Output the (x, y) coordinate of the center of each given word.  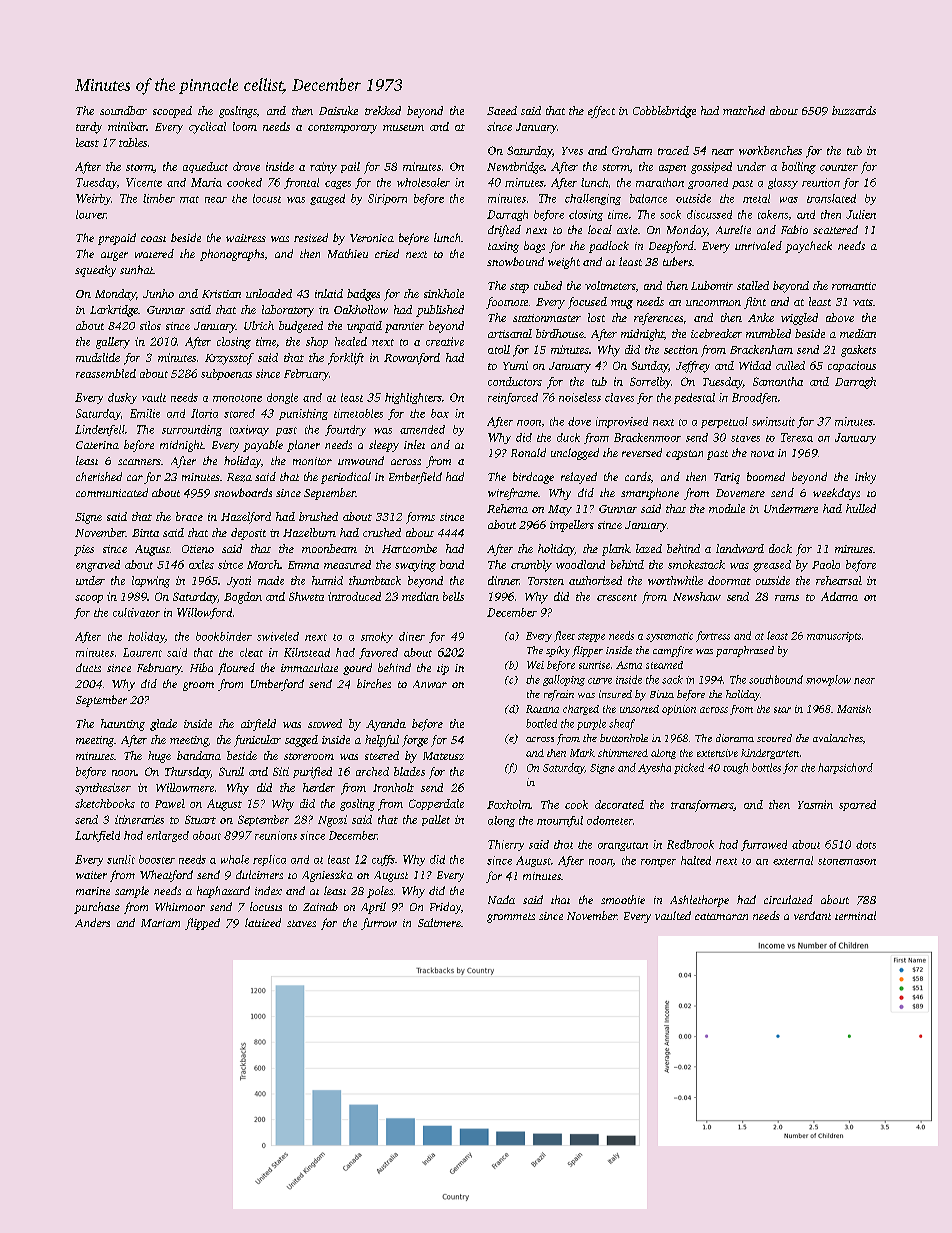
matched (744, 110)
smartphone (650, 494)
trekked (383, 110)
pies (84, 550)
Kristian (221, 294)
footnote (507, 303)
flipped (202, 924)
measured (347, 564)
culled (790, 365)
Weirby (93, 199)
